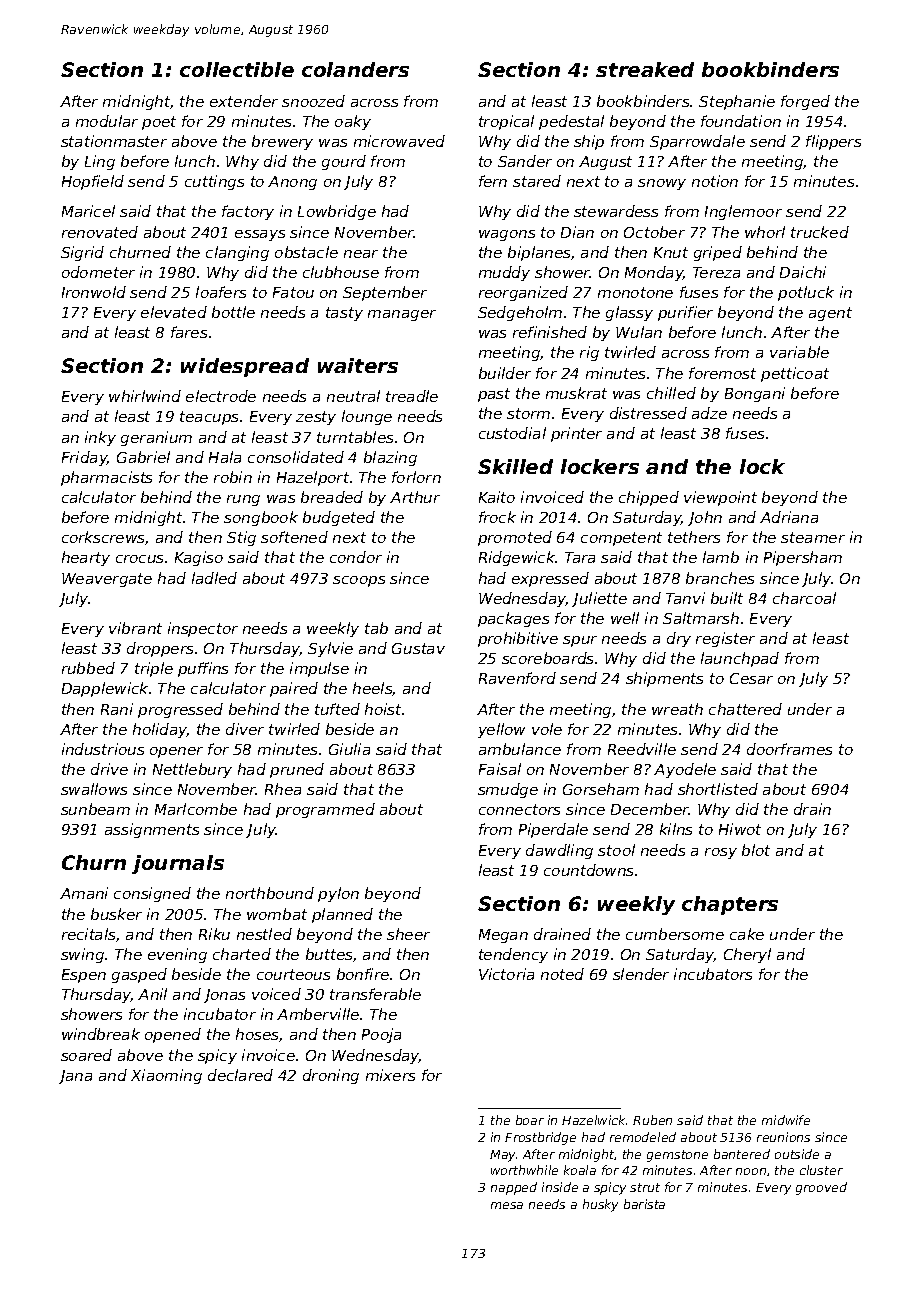 The image size is (924, 1308). What do you see at coordinates (240, 1075) in the image?
I see `declared` at bounding box center [240, 1075].
